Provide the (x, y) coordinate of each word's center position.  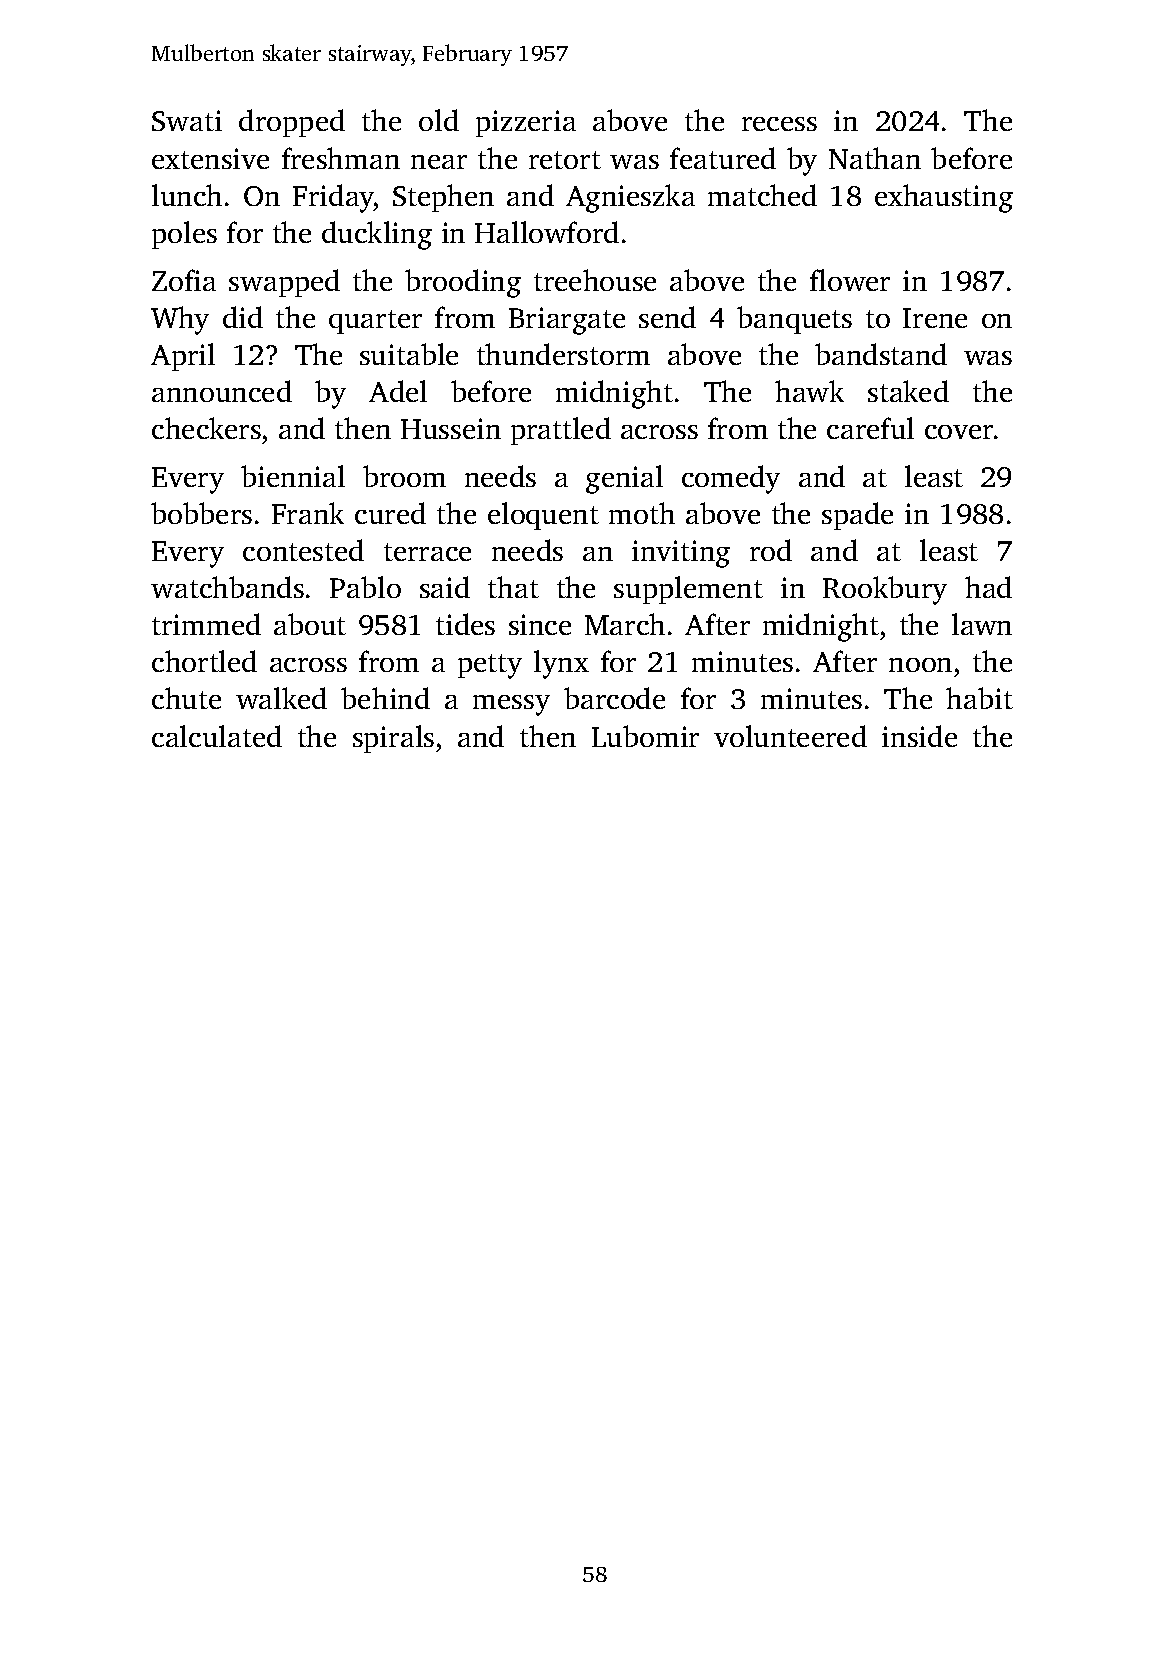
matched (762, 195)
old (439, 120)
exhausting (944, 198)
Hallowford (547, 232)
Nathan (875, 158)
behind (385, 698)
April (183, 357)
